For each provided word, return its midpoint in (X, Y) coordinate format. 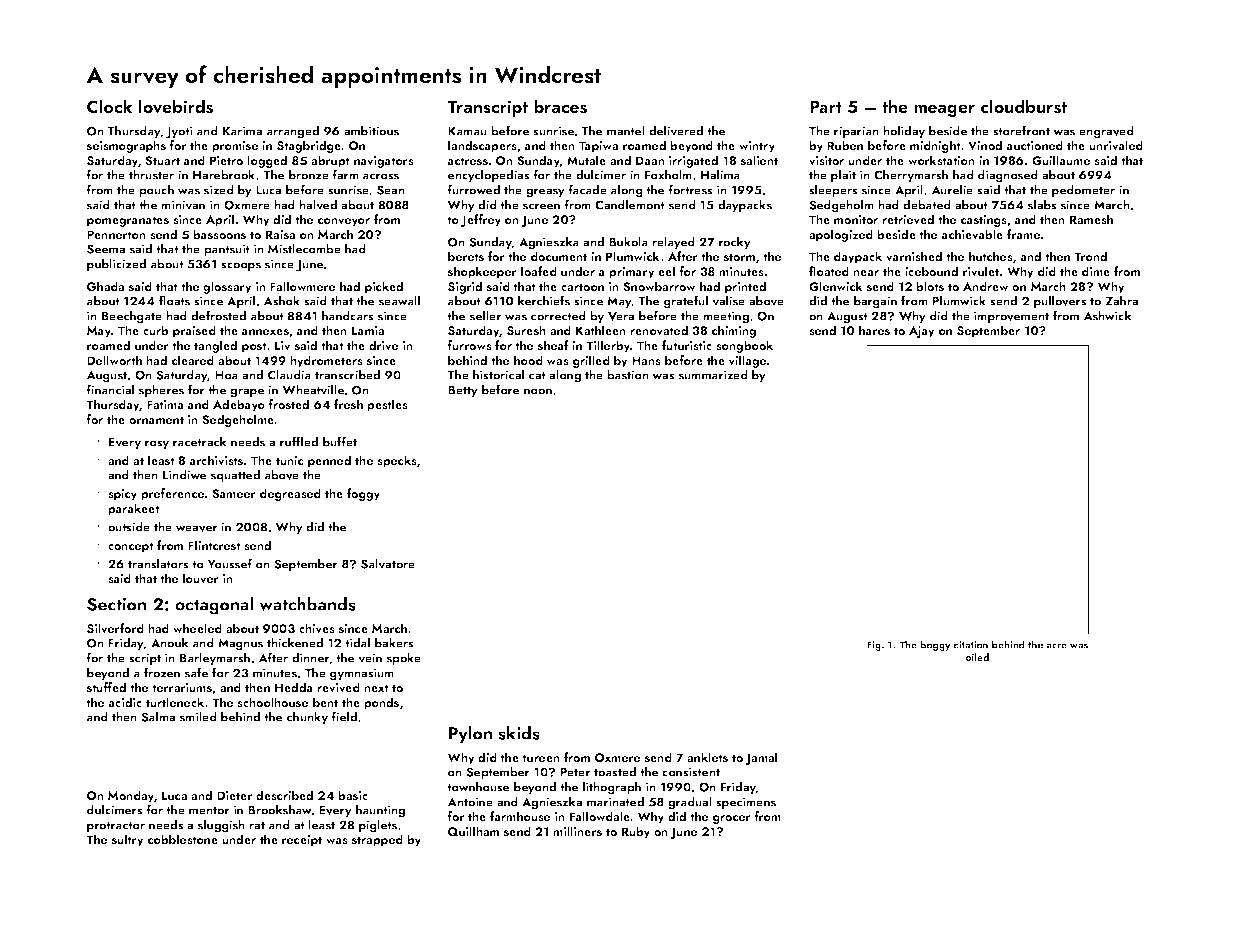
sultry (128, 840)
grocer (732, 819)
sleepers (833, 191)
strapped (377, 840)
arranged (293, 132)
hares (874, 330)
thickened (295, 643)
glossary (227, 287)
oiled (977, 657)
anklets (707, 757)
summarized (713, 375)
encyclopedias (489, 176)
